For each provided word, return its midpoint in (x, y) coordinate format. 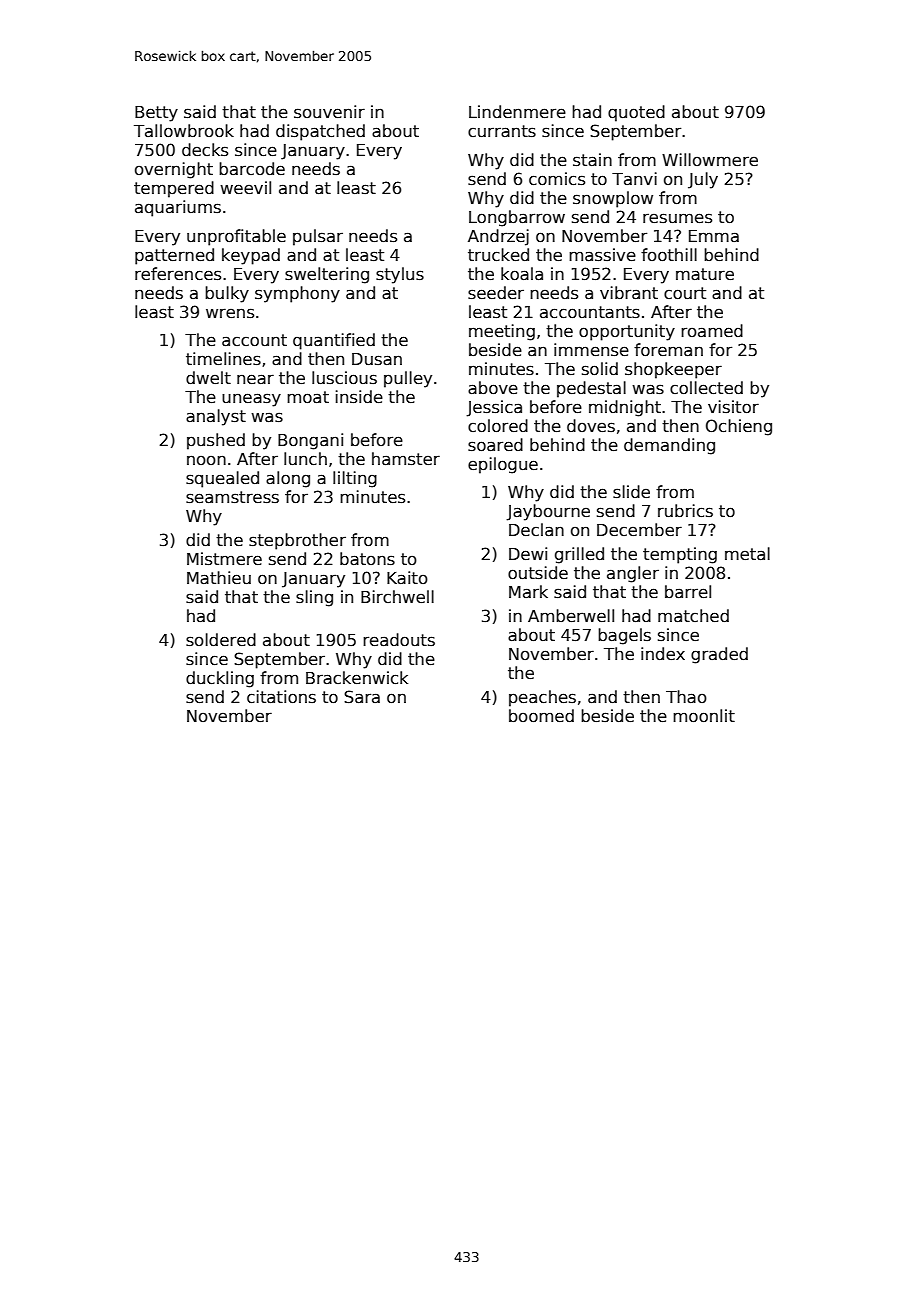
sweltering (327, 275)
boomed (541, 716)
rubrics (685, 511)
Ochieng (739, 427)
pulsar (318, 237)
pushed (216, 441)
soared (495, 445)
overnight (174, 170)
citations (281, 697)
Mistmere (224, 559)
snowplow (613, 199)
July (703, 180)
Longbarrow (517, 218)
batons (367, 559)
